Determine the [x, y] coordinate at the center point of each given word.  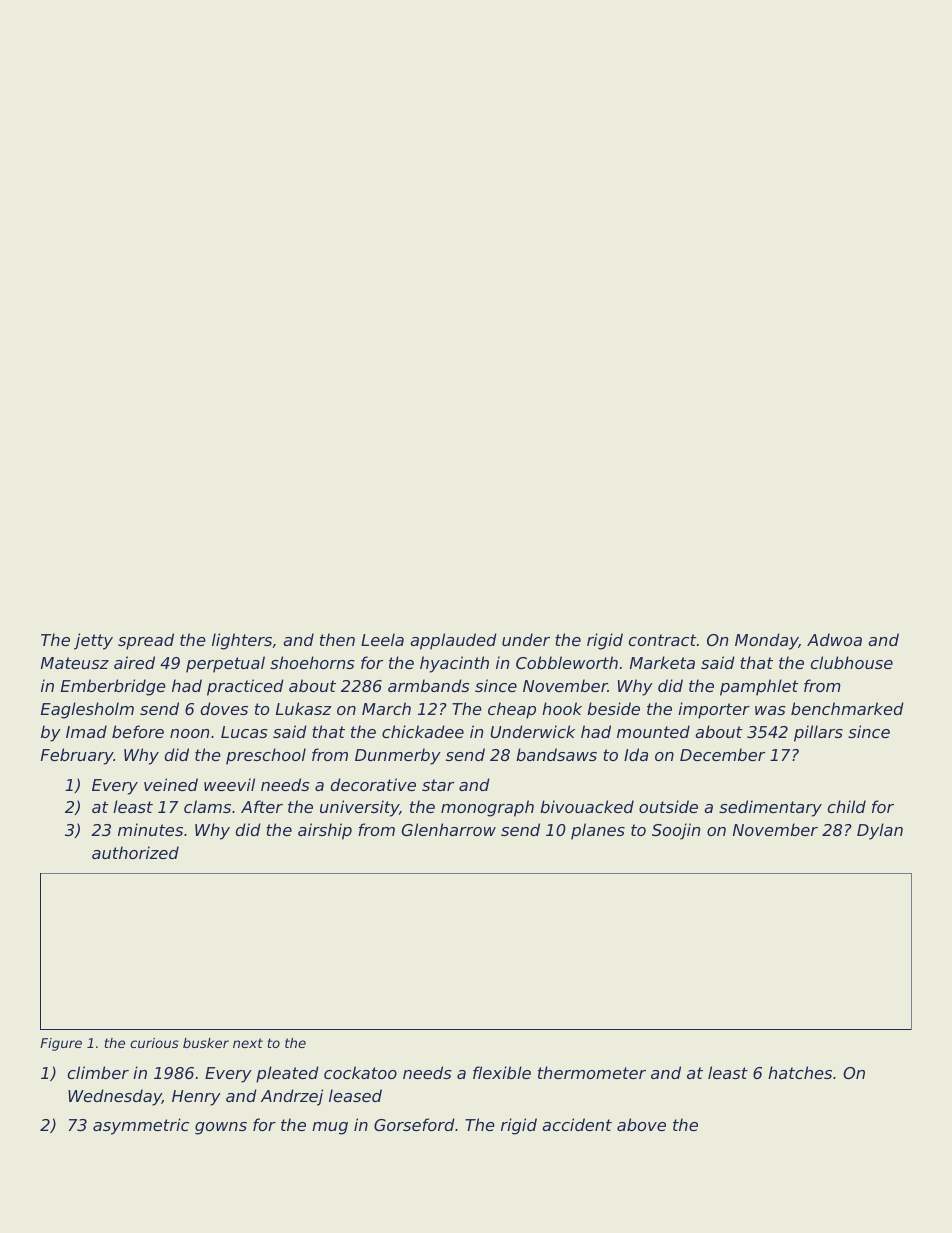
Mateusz [75, 663]
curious [154, 1043]
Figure [61, 1044]
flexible [502, 1072]
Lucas [244, 732]
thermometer [592, 1072]
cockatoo [360, 1072]
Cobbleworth [567, 662]
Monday [767, 641]
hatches [800, 1072]
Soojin [676, 831]
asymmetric [141, 1126]
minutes [150, 829]
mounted [653, 731]
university [359, 808]
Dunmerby [398, 756]
